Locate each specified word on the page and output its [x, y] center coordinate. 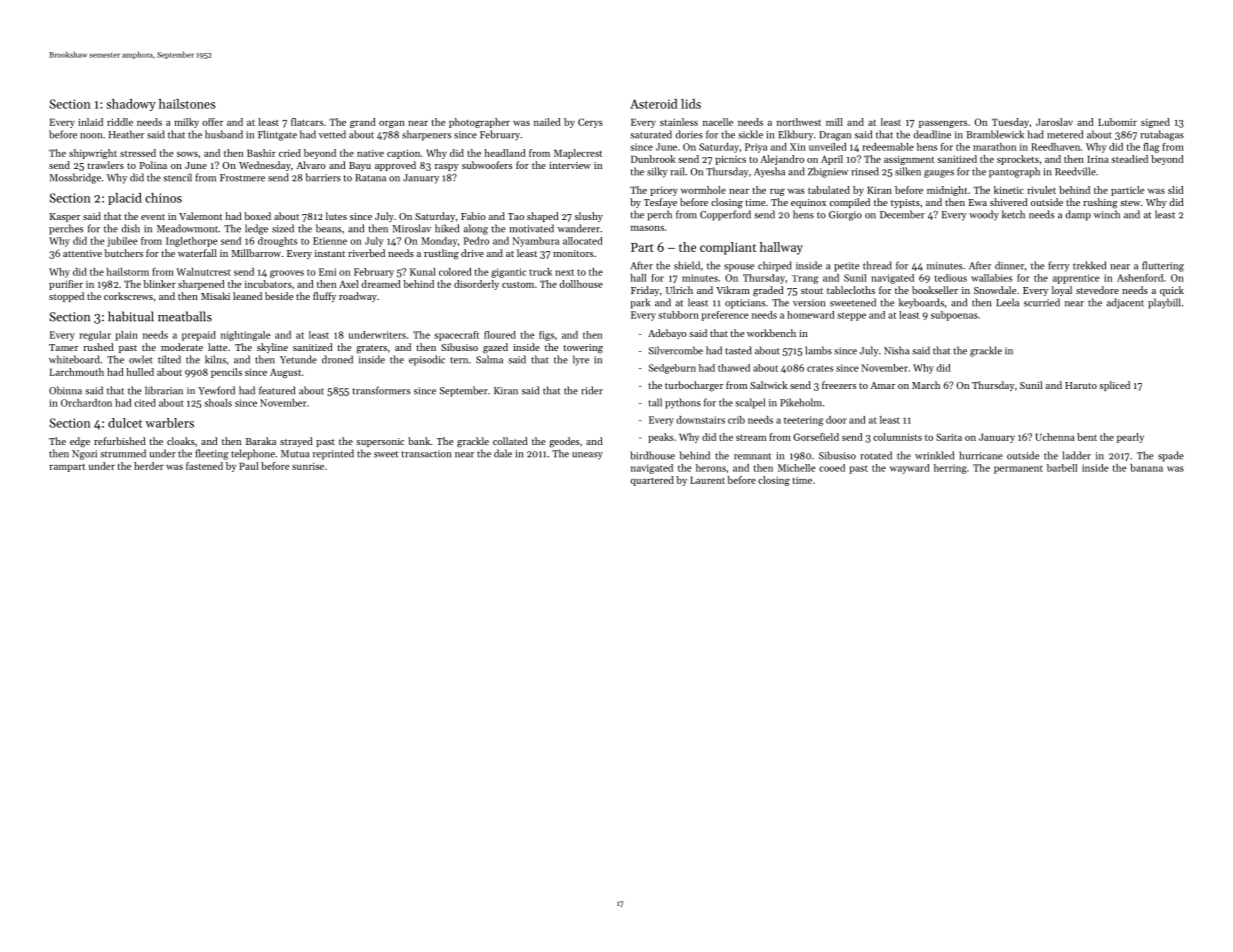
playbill [1164, 303]
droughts [277, 242]
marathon [994, 147]
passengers [943, 124]
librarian [164, 390]
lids [691, 104]
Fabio [473, 216]
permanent [1018, 470]
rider [592, 390]
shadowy [131, 105]
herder [149, 466]
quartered [652, 481]
